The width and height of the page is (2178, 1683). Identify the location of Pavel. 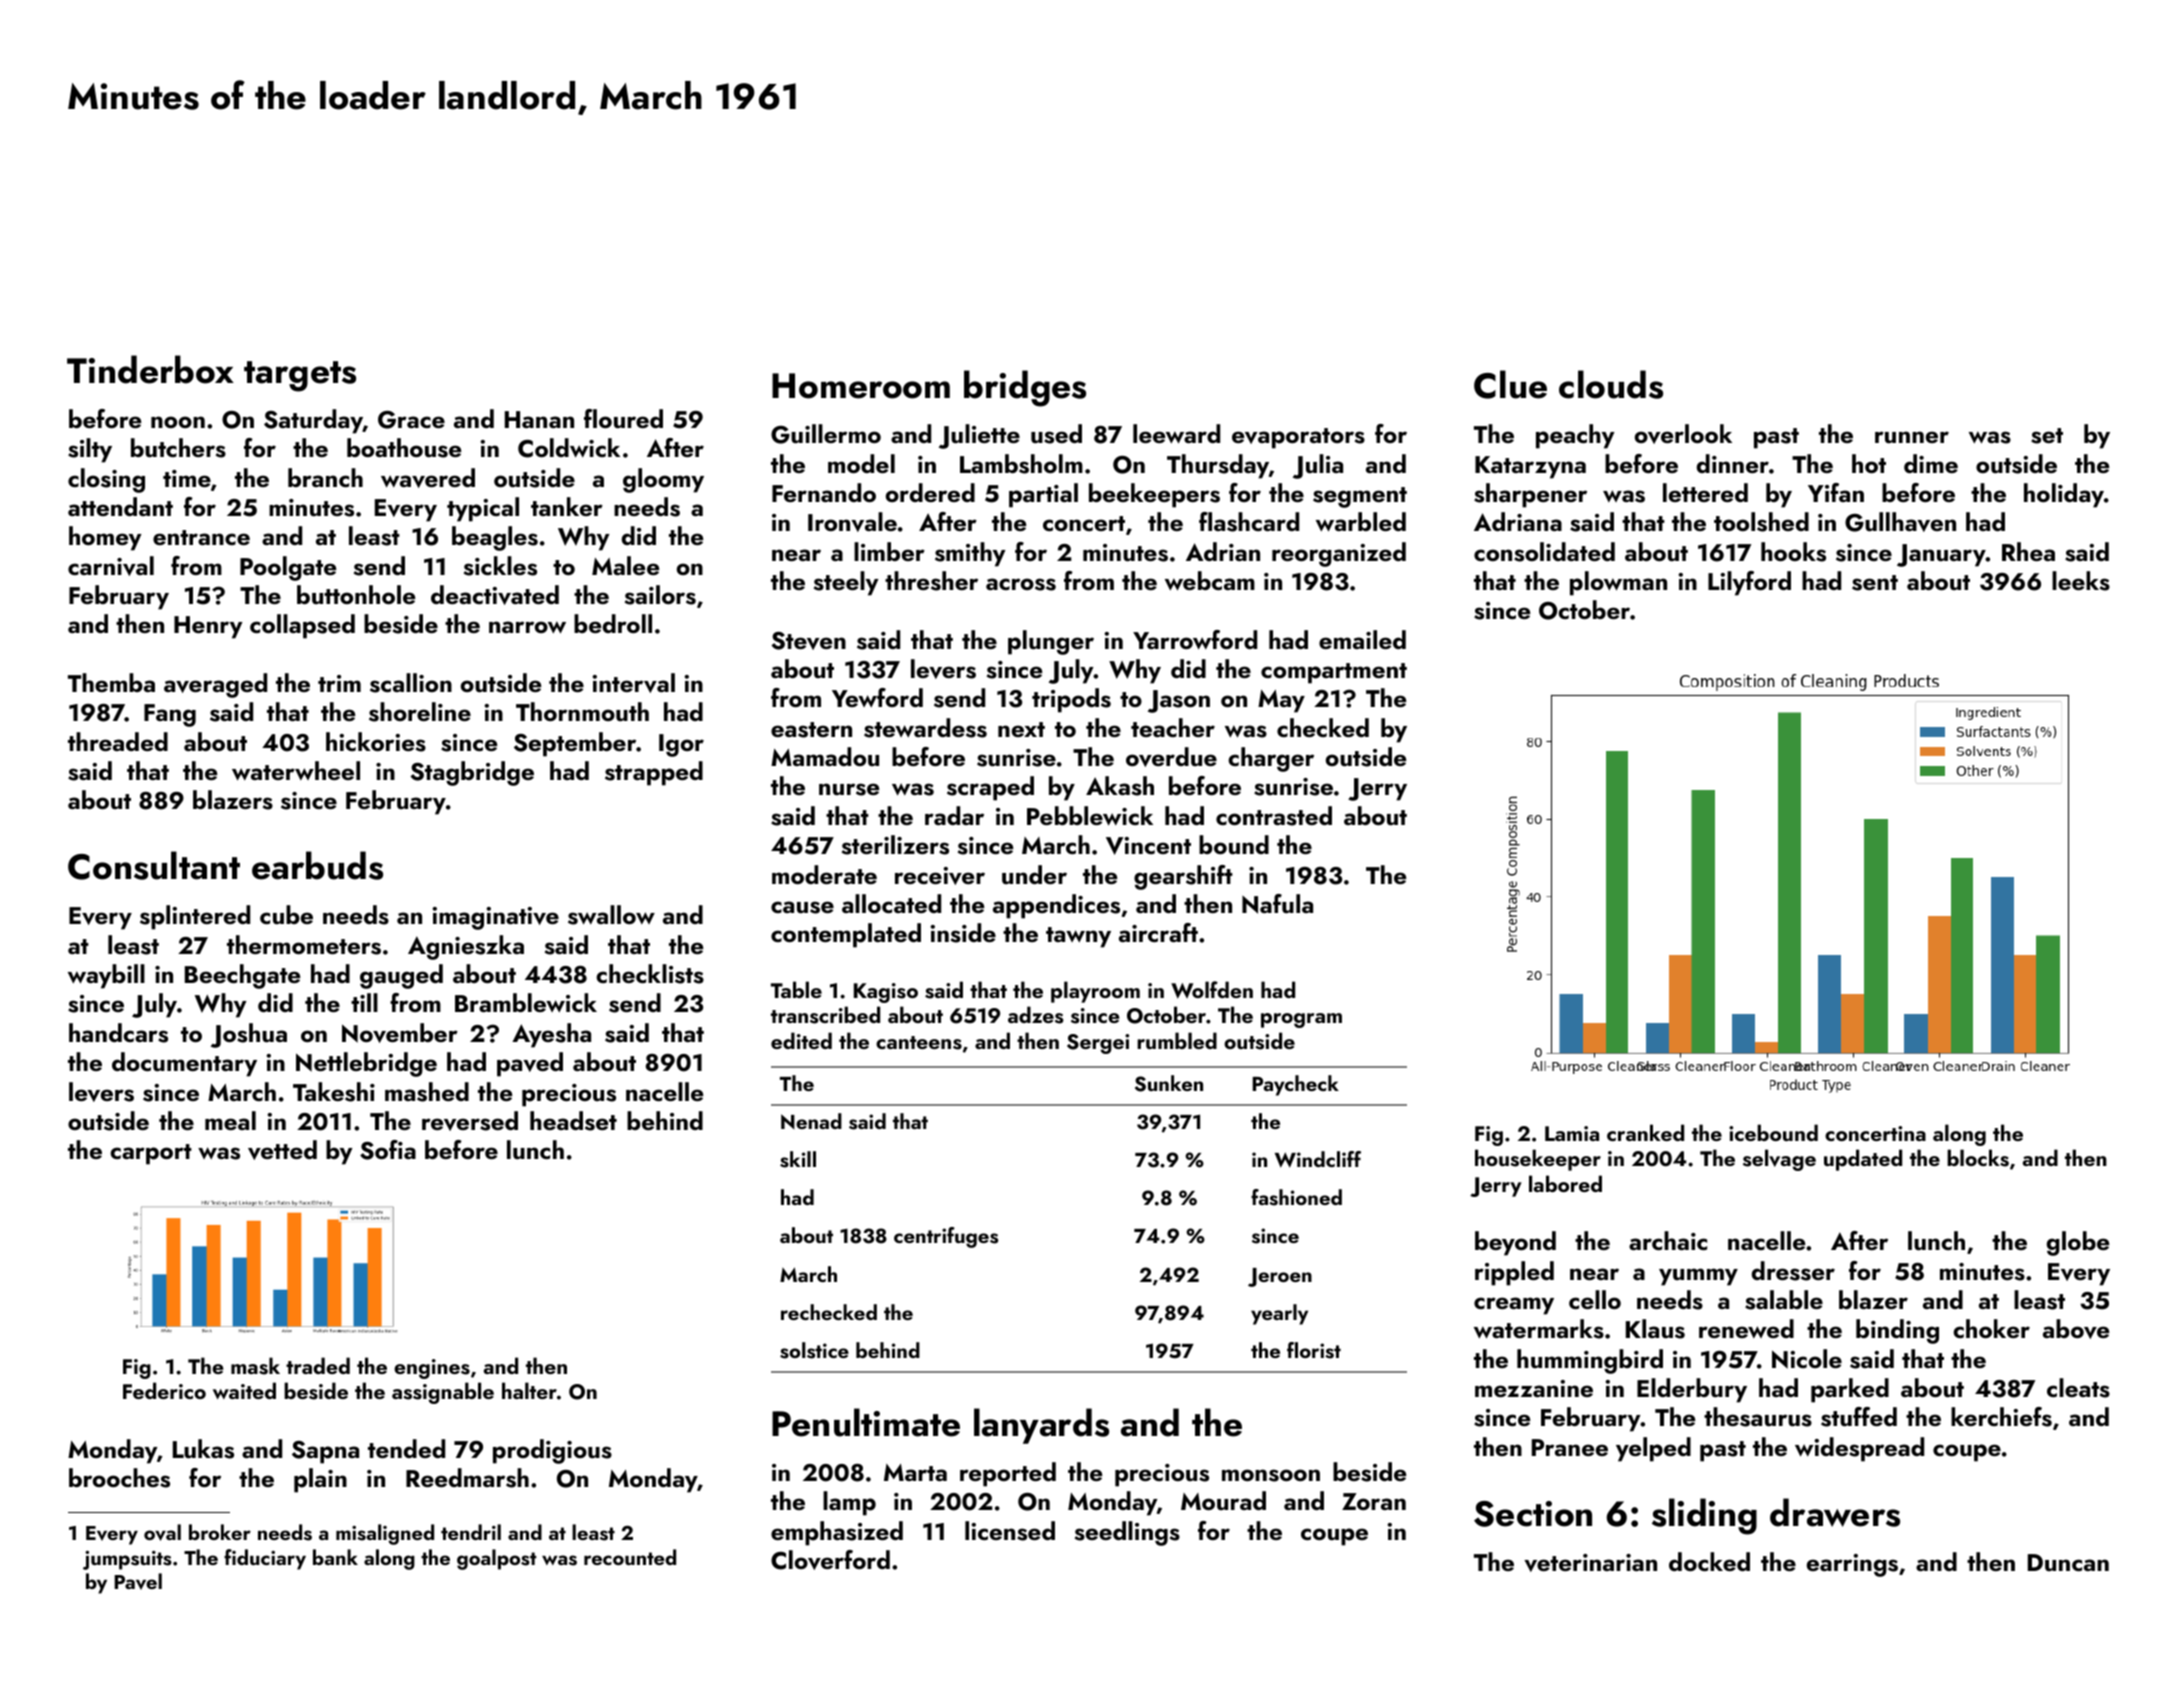
(138, 1581).
